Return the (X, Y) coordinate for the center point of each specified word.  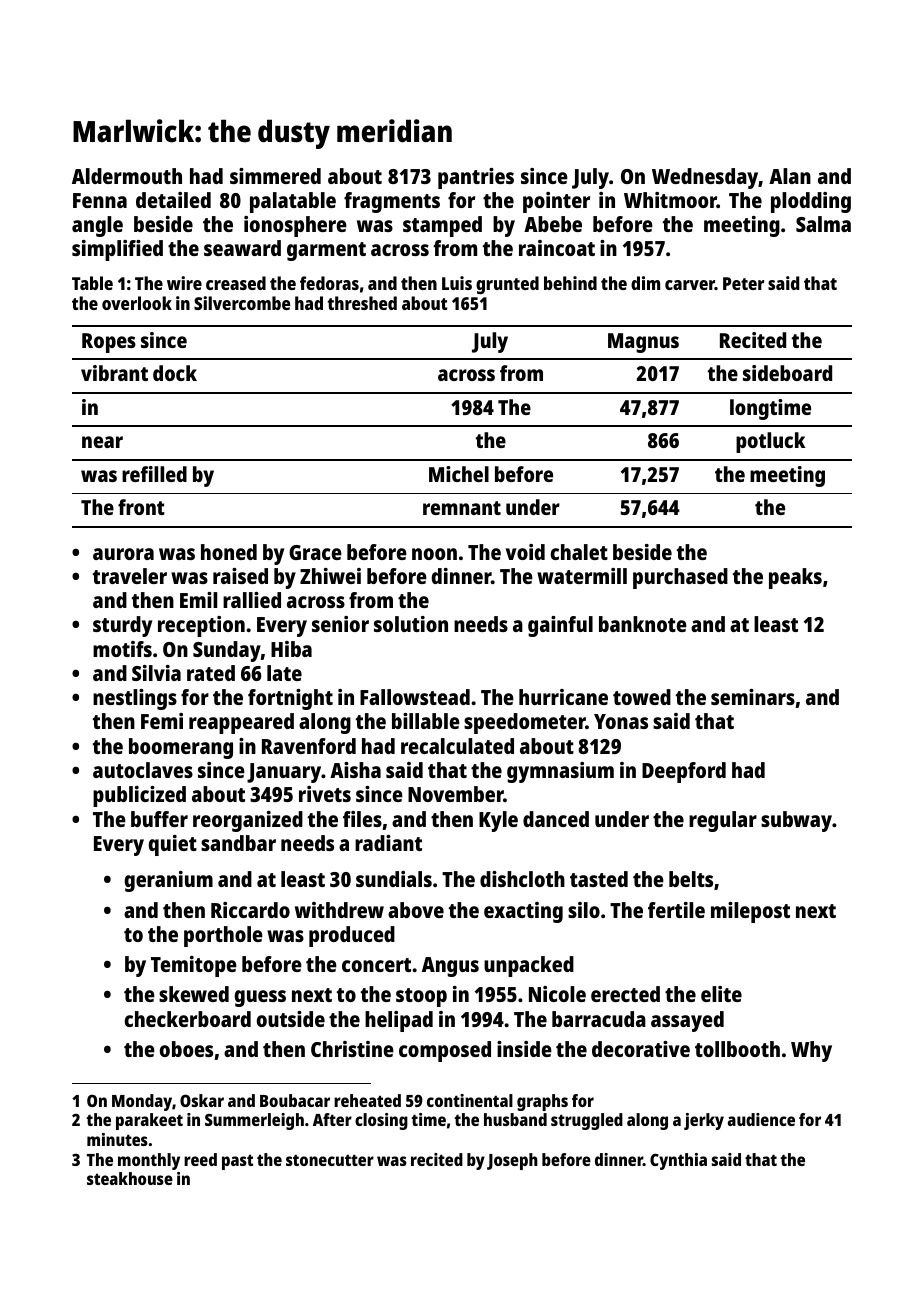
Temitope (194, 966)
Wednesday (705, 178)
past (237, 1162)
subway (796, 821)
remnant (462, 508)
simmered (275, 176)
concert (376, 965)
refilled (154, 474)
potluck (770, 442)
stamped (442, 226)
